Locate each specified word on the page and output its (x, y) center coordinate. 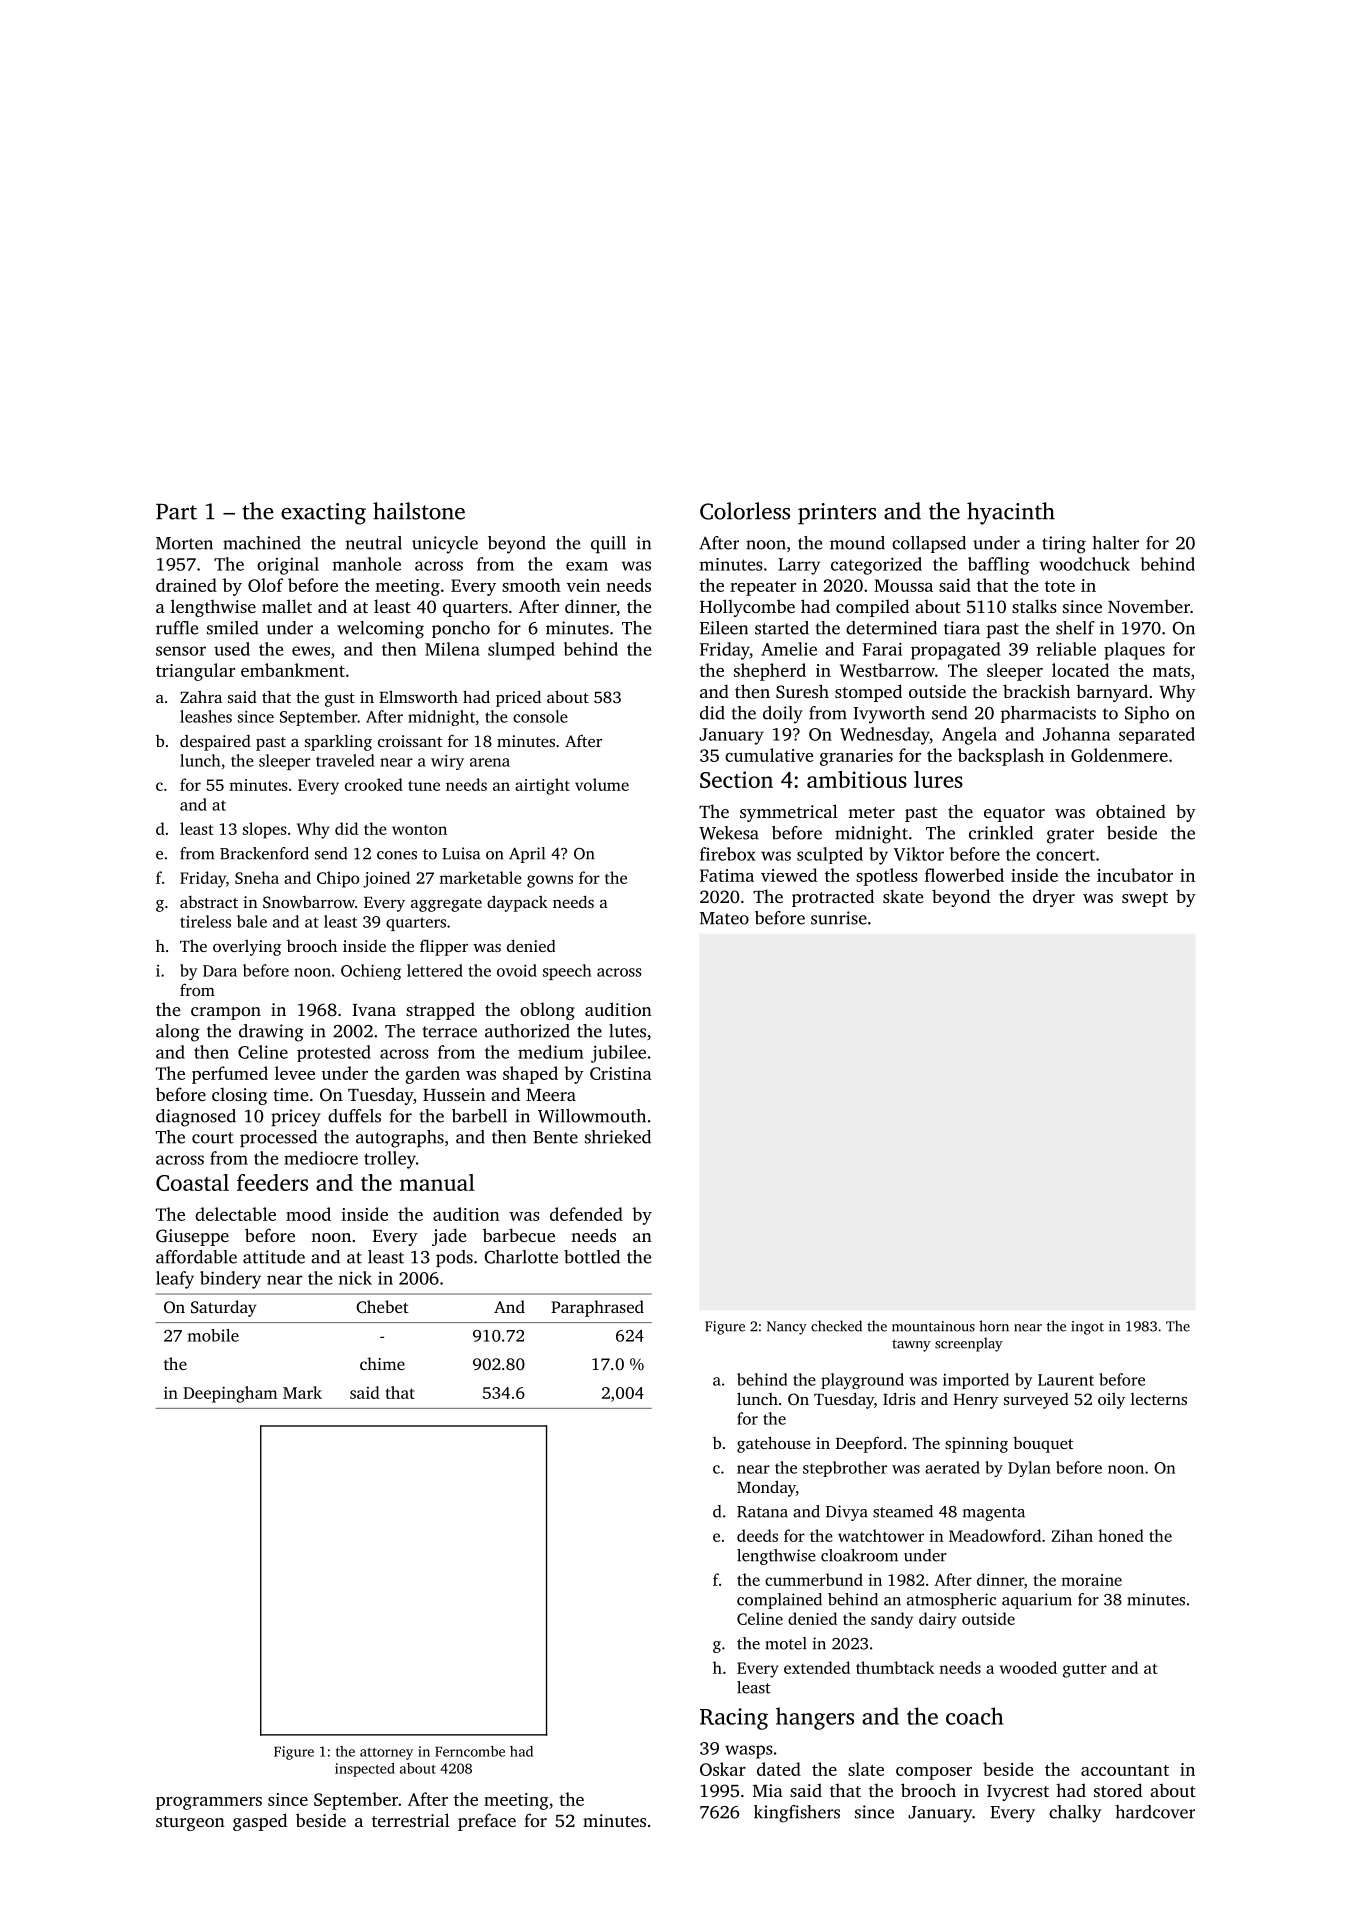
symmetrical (789, 813)
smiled (232, 628)
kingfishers (797, 1814)
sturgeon (190, 1823)
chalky (1075, 1814)
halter (1116, 543)
